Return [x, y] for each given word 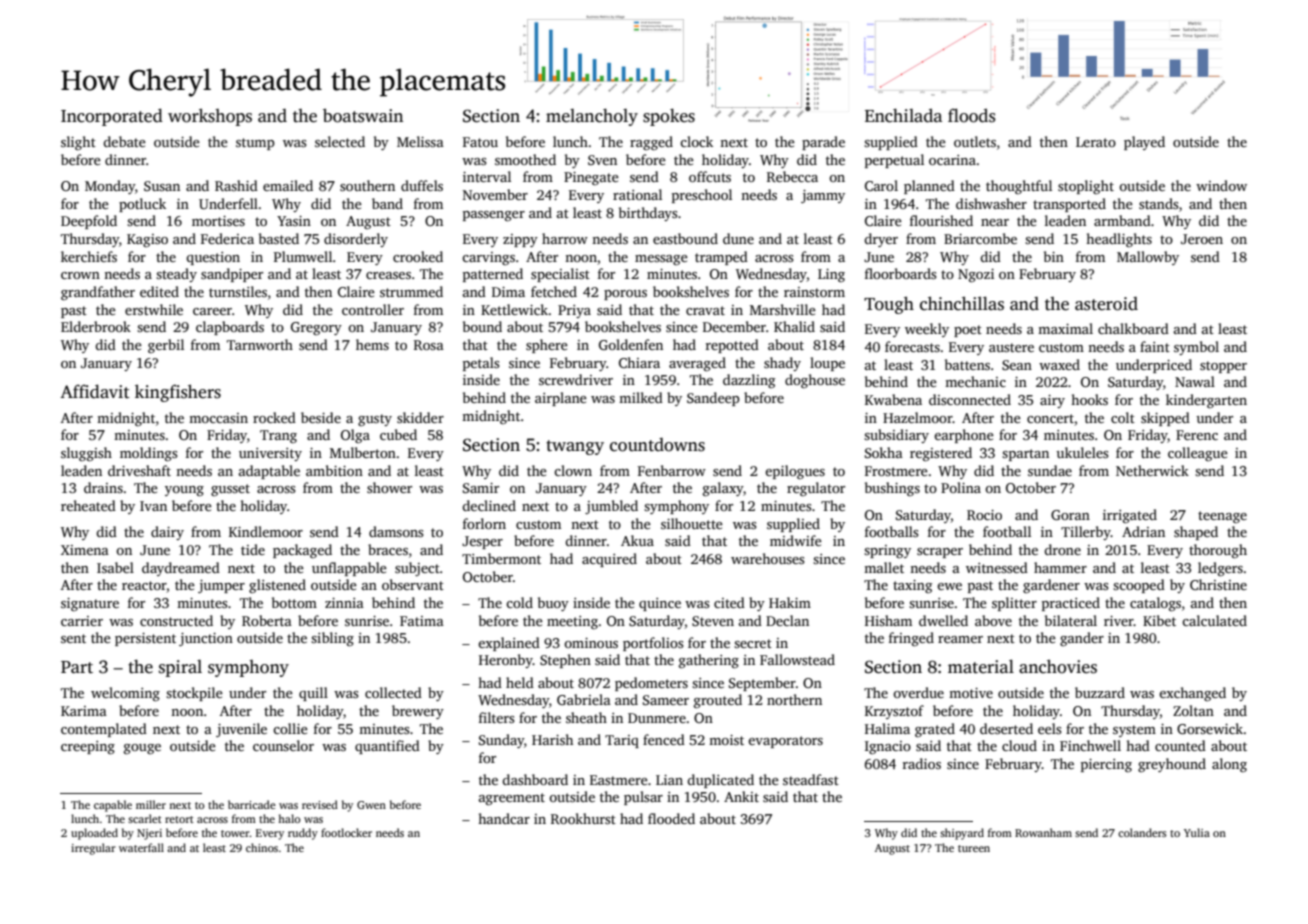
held [520, 682]
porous [625, 295]
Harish [552, 739]
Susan [162, 186]
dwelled [943, 620]
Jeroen [1202, 239]
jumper [221, 586]
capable [113, 806]
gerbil [166, 346]
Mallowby [1148, 258]
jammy [823, 196]
